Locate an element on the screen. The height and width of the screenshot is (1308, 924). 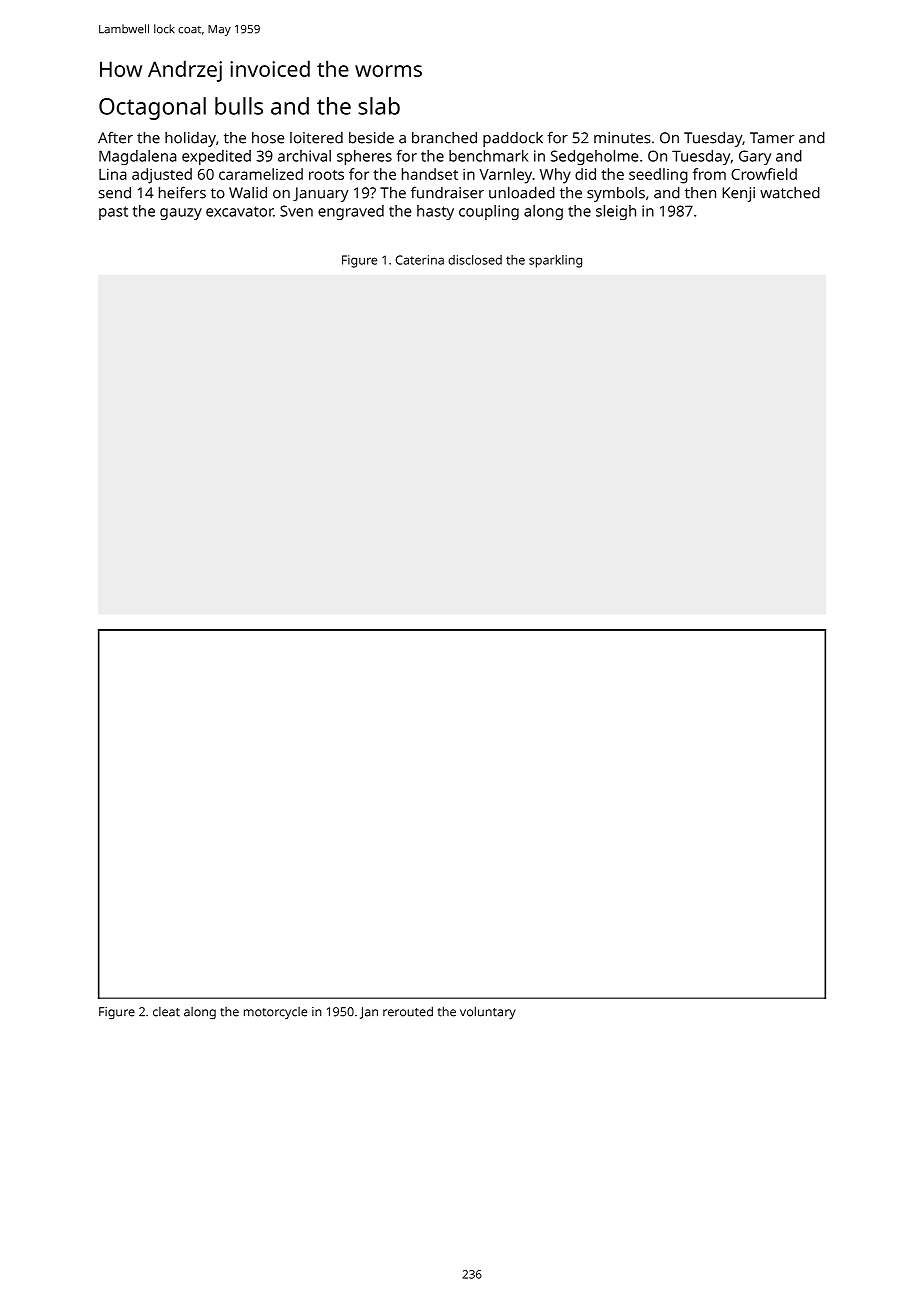
rerouted is located at coordinates (408, 1011).
